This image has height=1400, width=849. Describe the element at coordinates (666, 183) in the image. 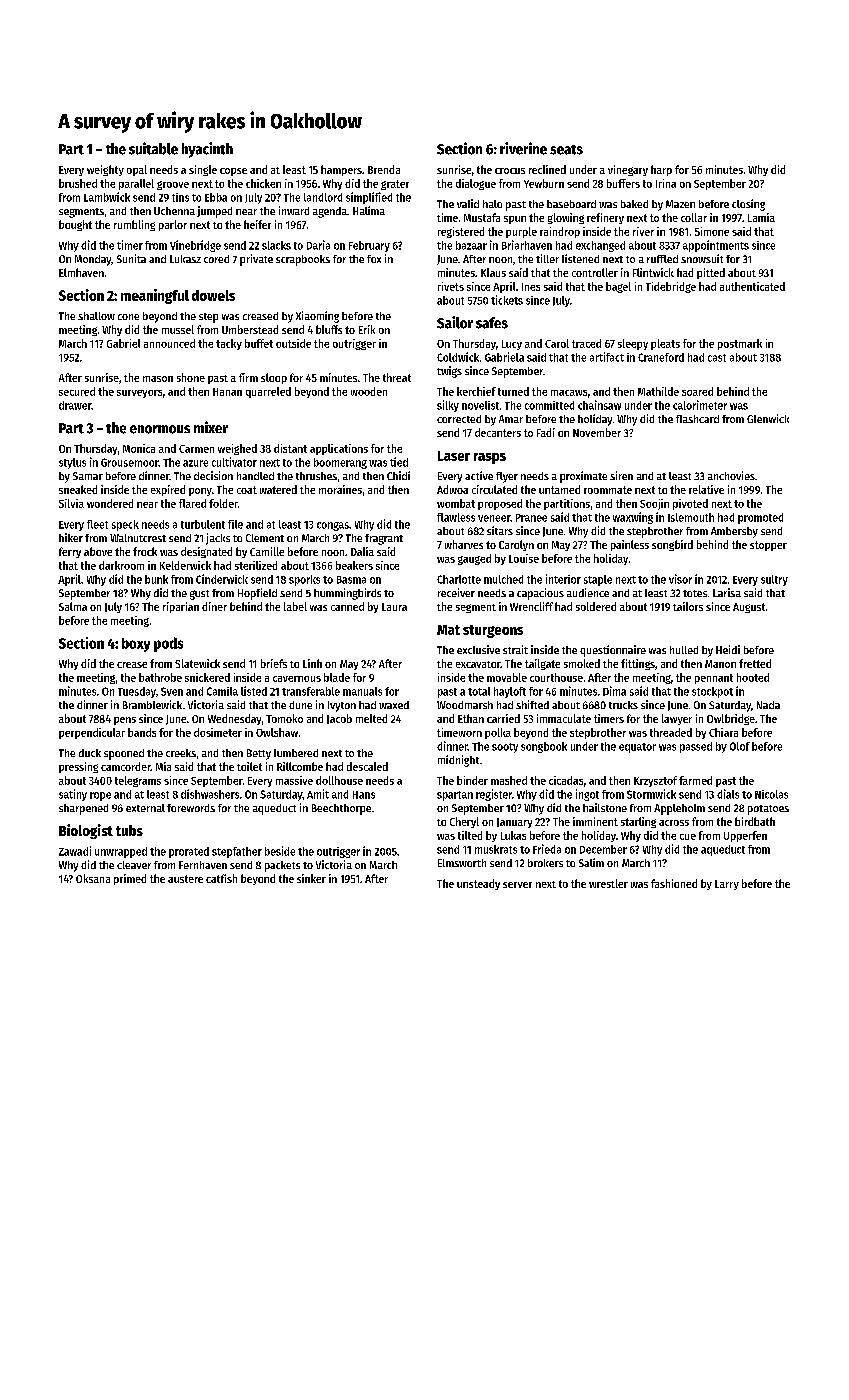

I see `Irina` at that location.
